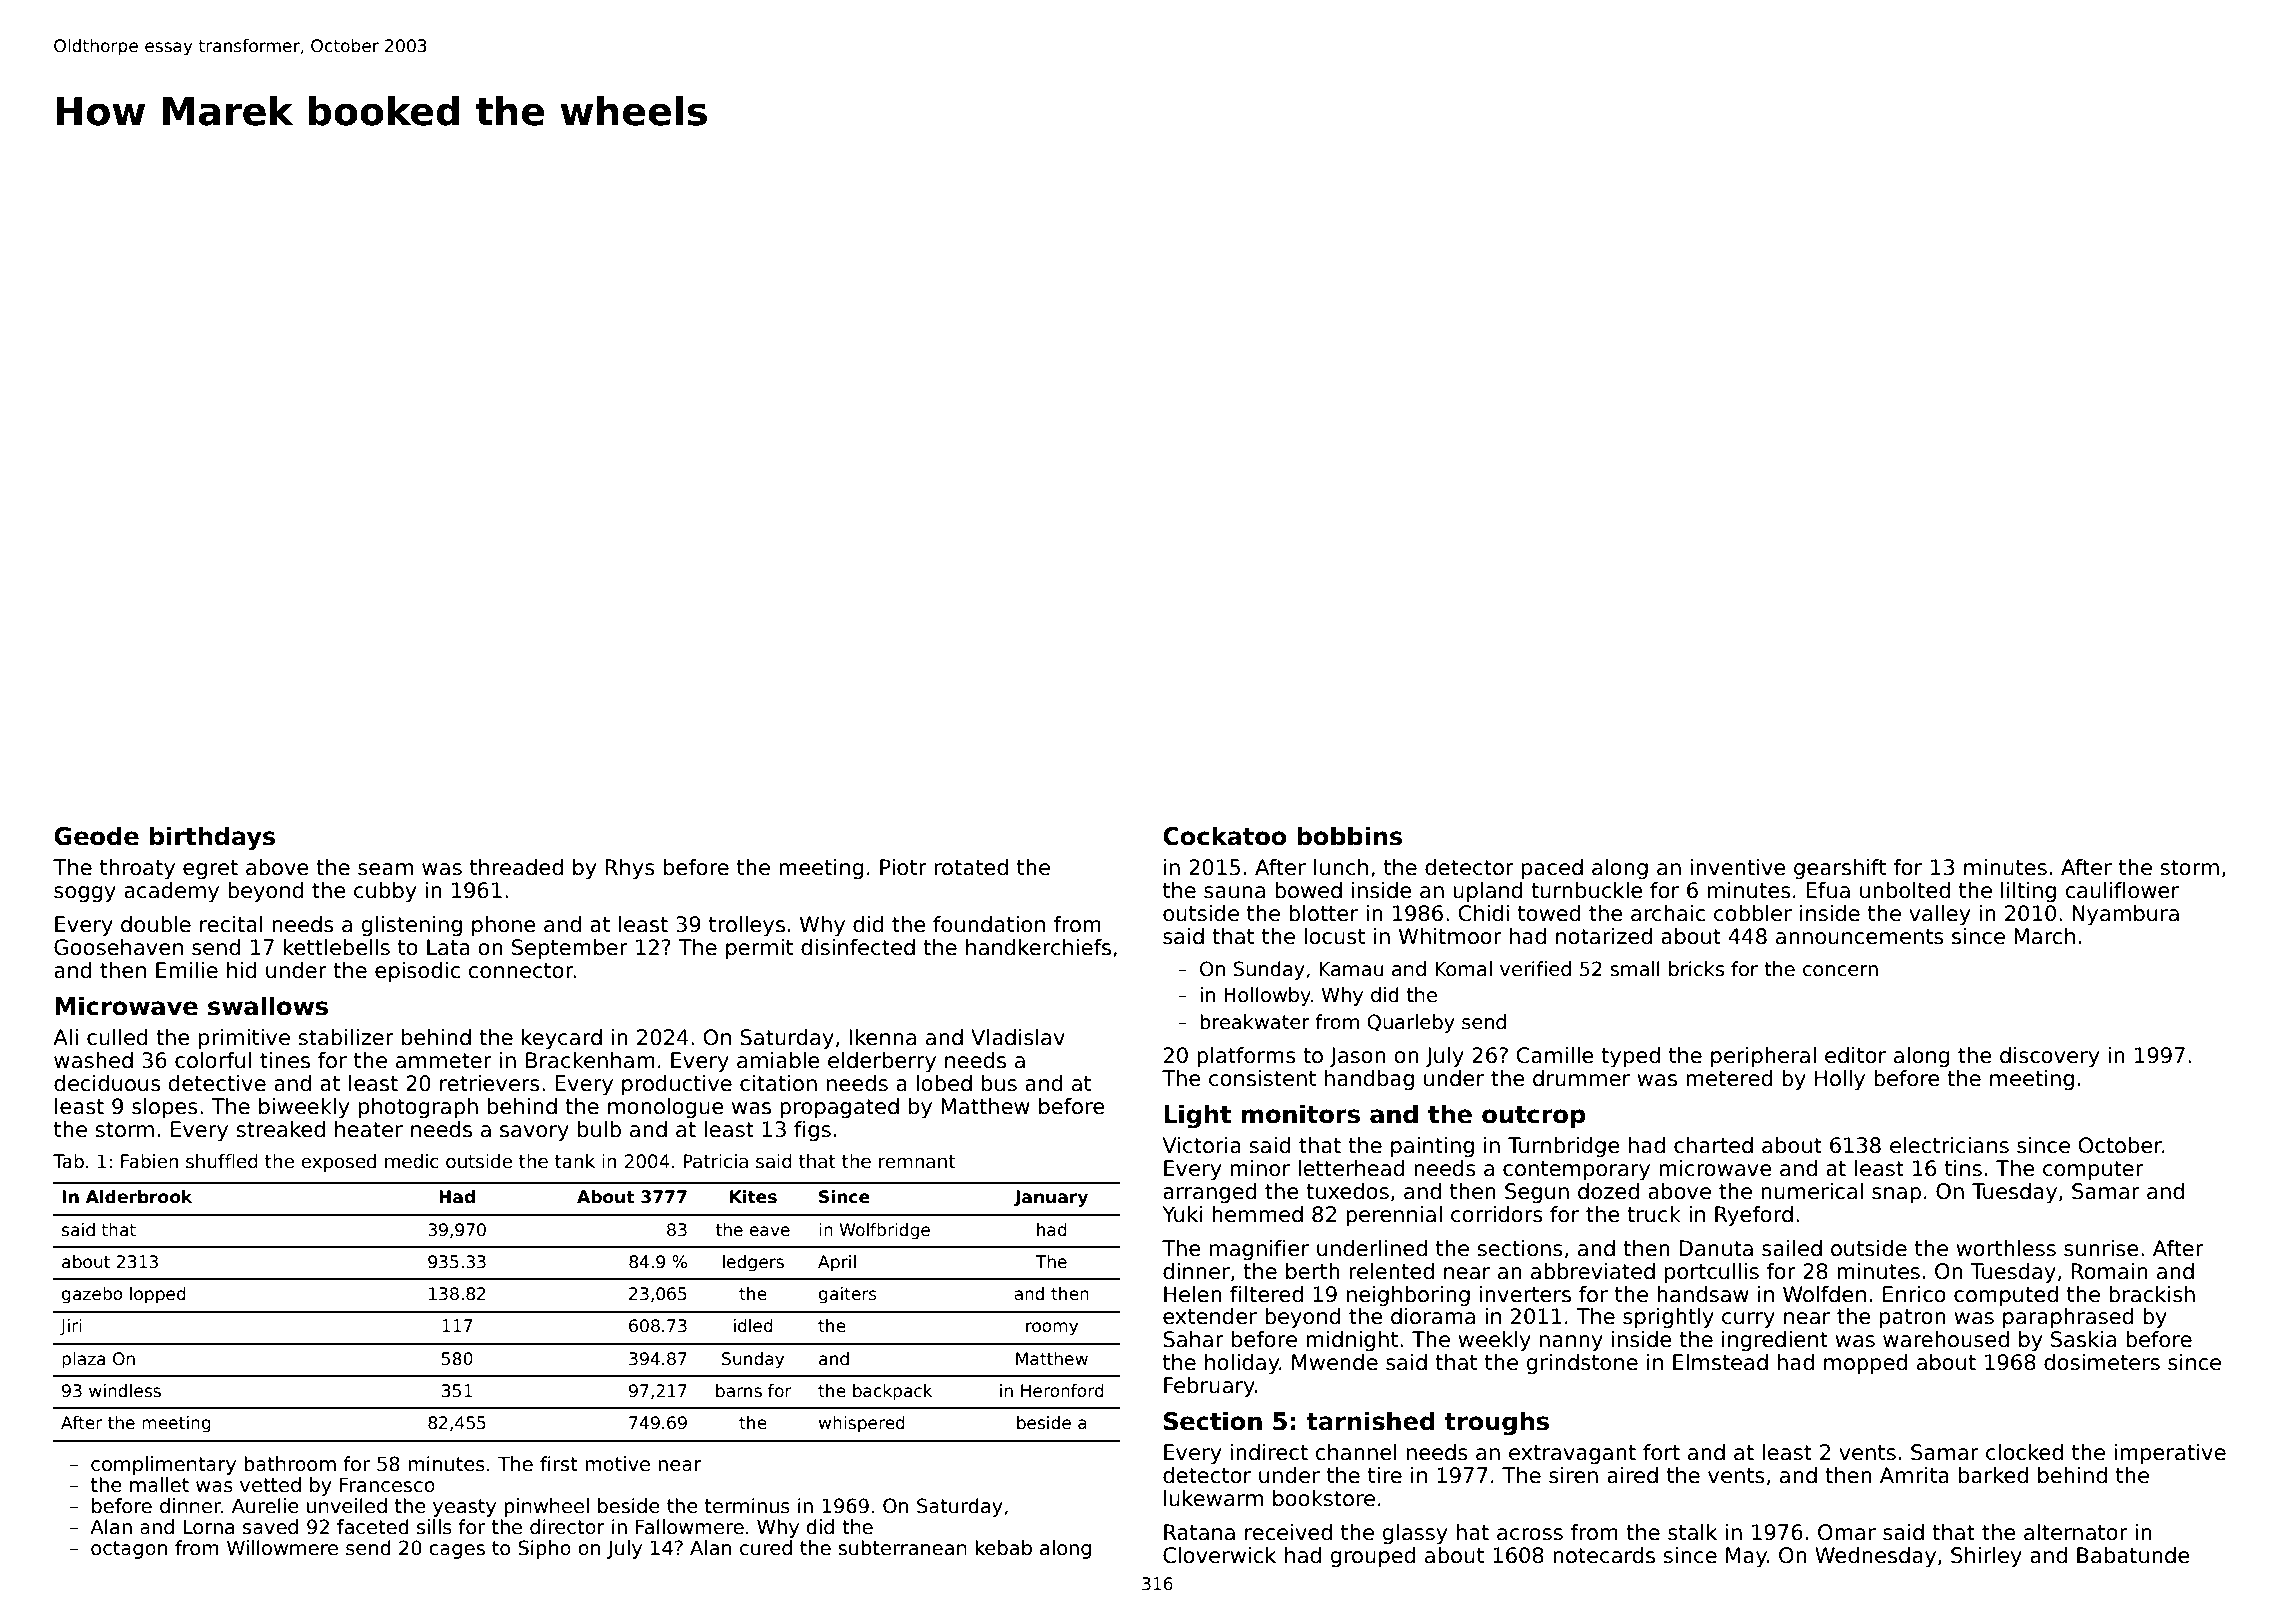  What do you see at coordinates (753, 1325) in the screenshot?
I see `idled` at bounding box center [753, 1325].
